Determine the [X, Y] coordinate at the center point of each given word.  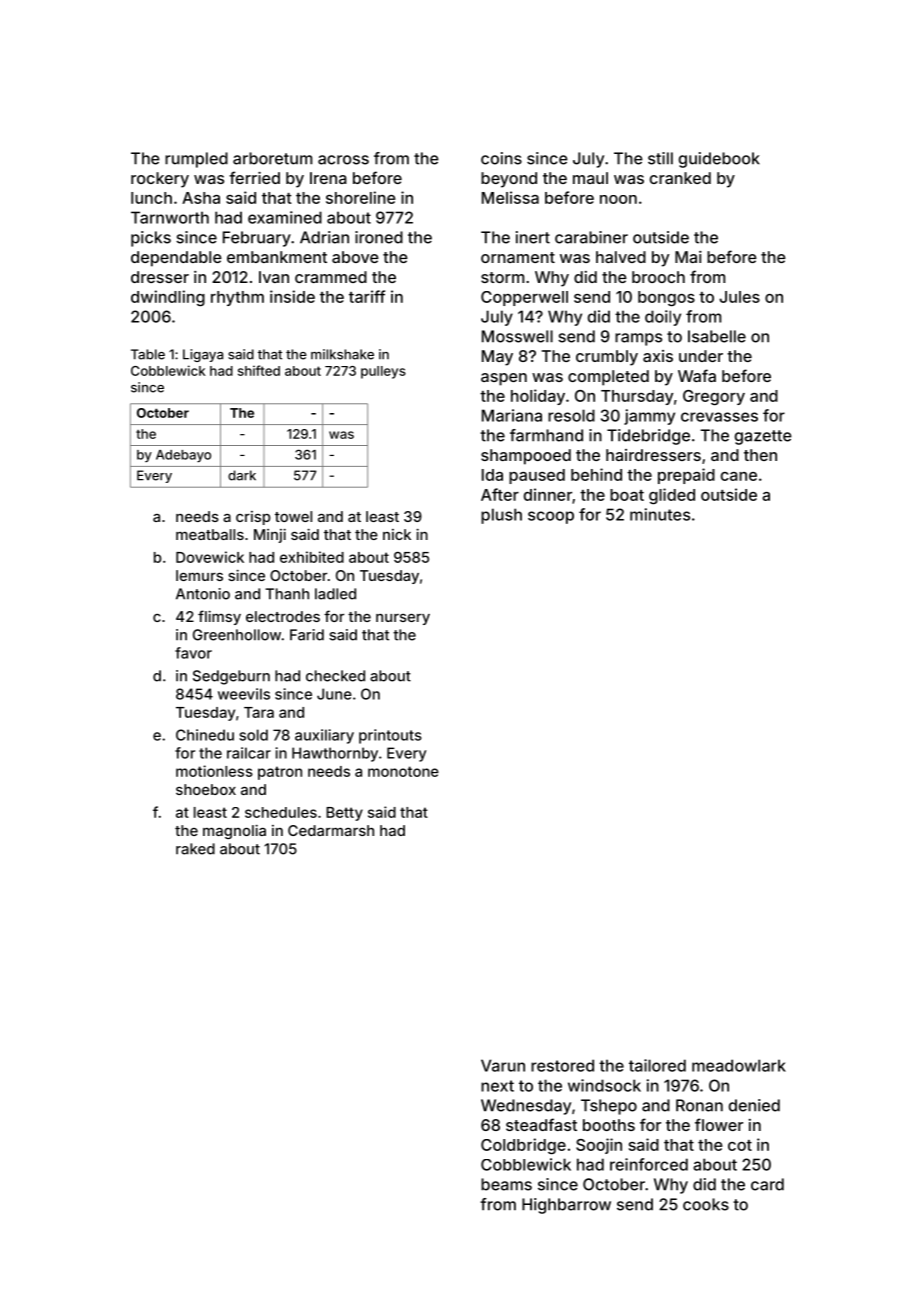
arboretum [272, 158]
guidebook [719, 160]
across [343, 160]
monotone [403, 771]
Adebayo [183, 456]
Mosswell [517, 336]
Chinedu [205, 735]
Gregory [714, 397]
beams [506, 1184]
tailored [657, 1065]
